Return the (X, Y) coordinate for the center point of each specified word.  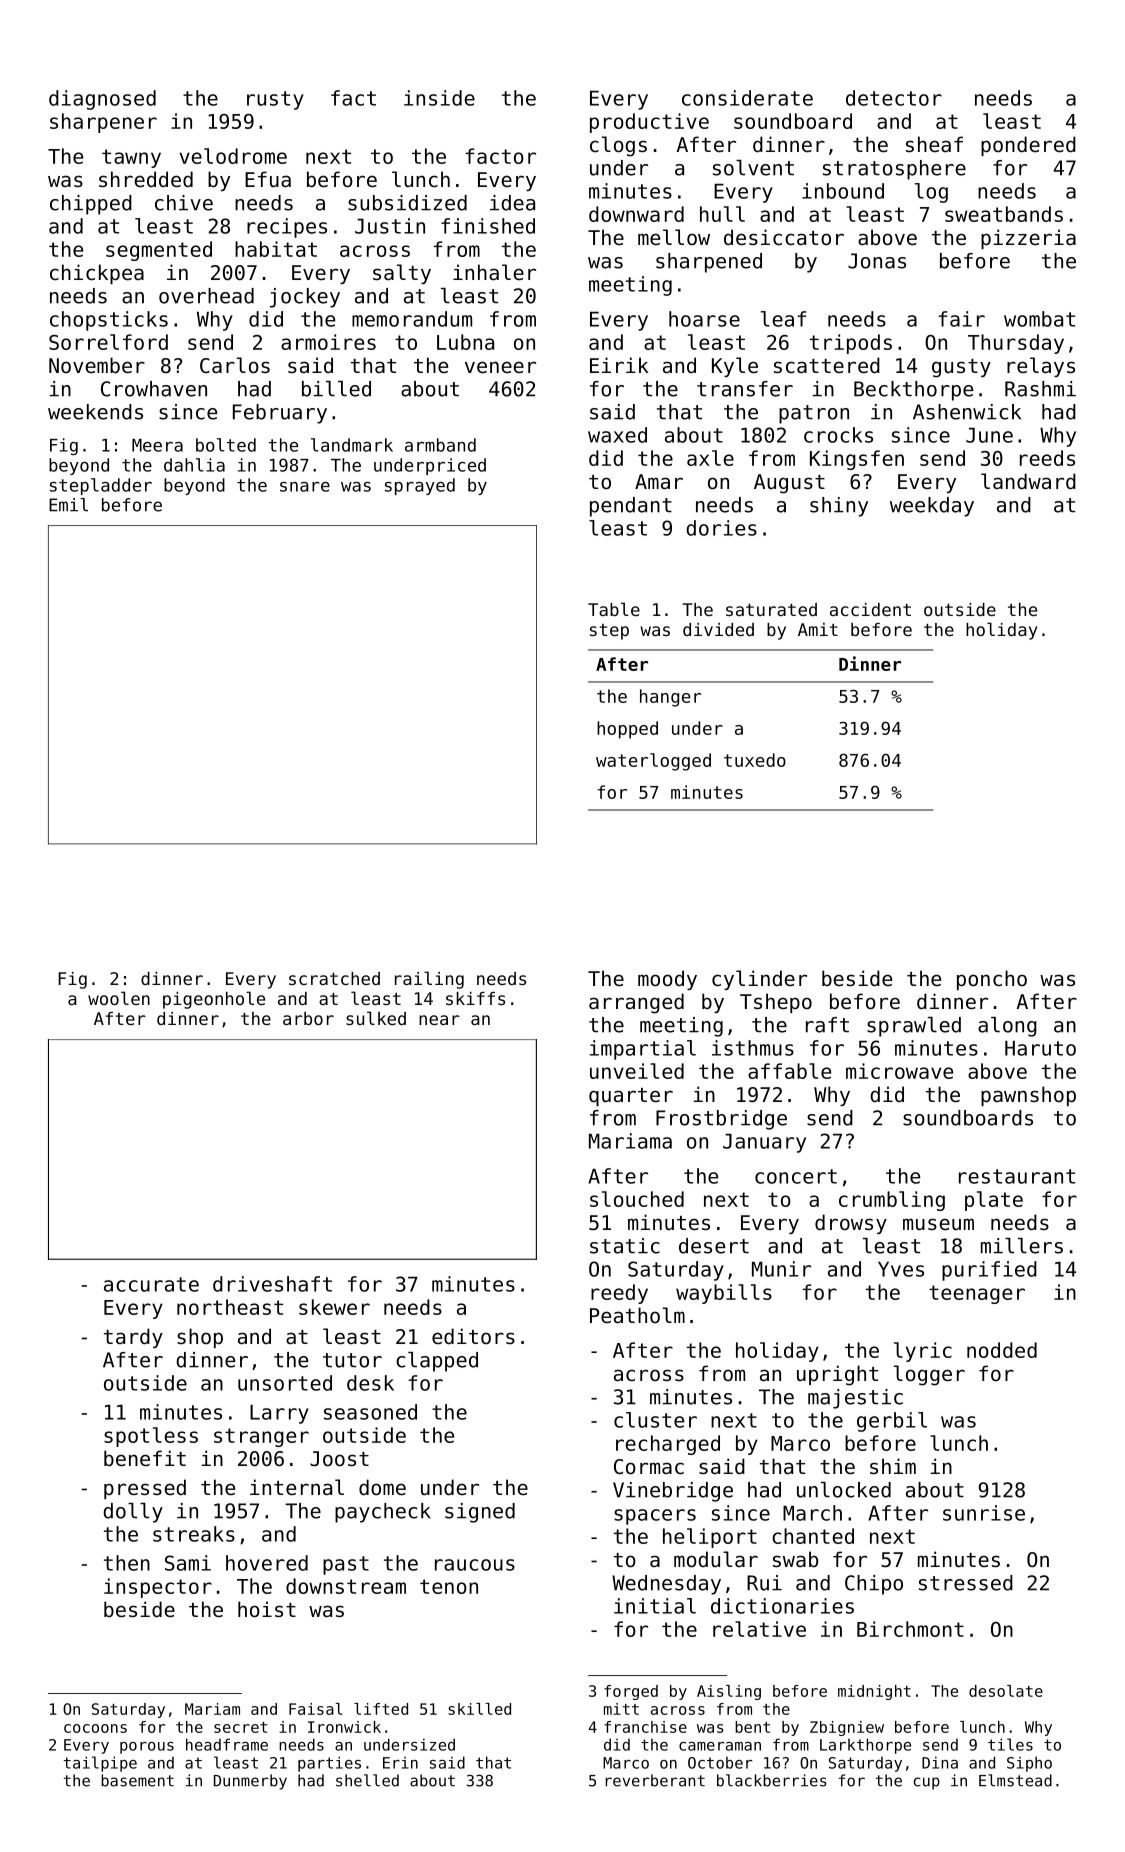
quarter (631, 1097)
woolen (119, 998)
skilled (479, 1709)
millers (1022, 1246)
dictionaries (782, 1606)
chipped (91, 205)
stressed (966, 1583)
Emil (68, 505)
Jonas (877, 261)
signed (480, 1513)
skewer (334, 1307)
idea (512, 203)
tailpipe (100, 1764)
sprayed (420, 486)
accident (870, 609)
